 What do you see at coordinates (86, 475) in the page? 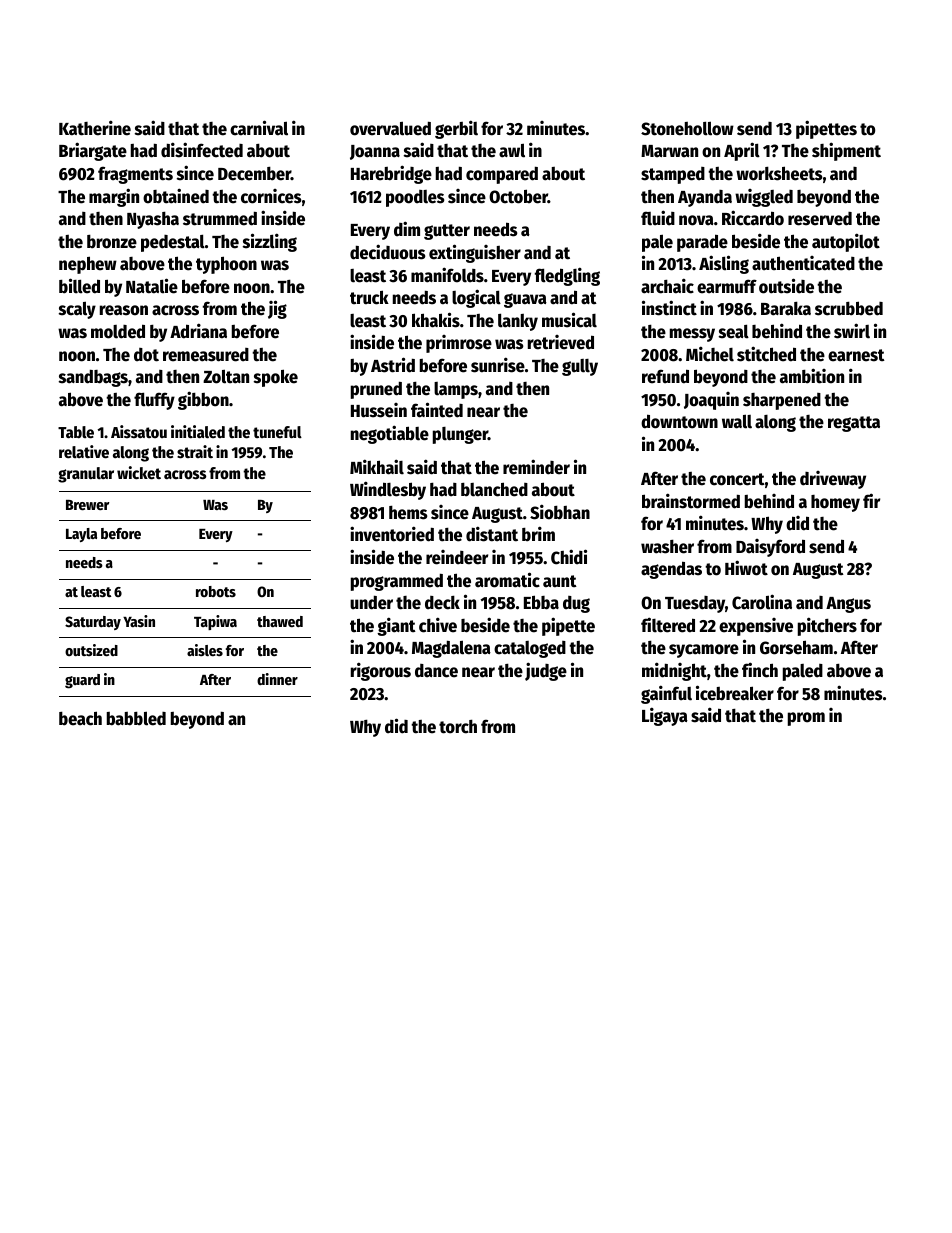
I see `granular` at bounding box center [86, 475].
